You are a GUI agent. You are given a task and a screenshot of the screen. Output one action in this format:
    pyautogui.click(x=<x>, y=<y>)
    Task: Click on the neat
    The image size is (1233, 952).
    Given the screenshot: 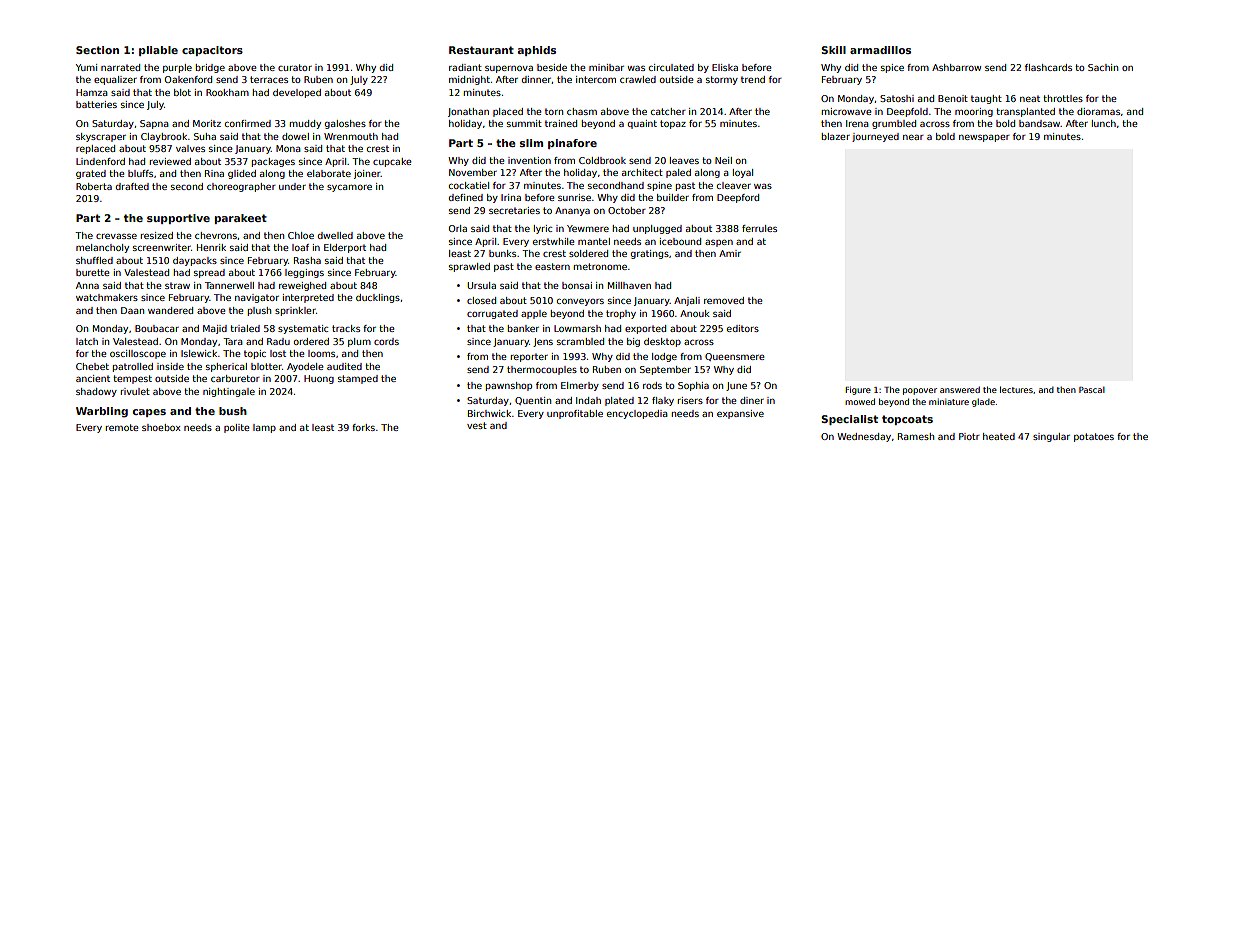 What is the action you would take?
    pyautogui.click(x=1030, y=98)
